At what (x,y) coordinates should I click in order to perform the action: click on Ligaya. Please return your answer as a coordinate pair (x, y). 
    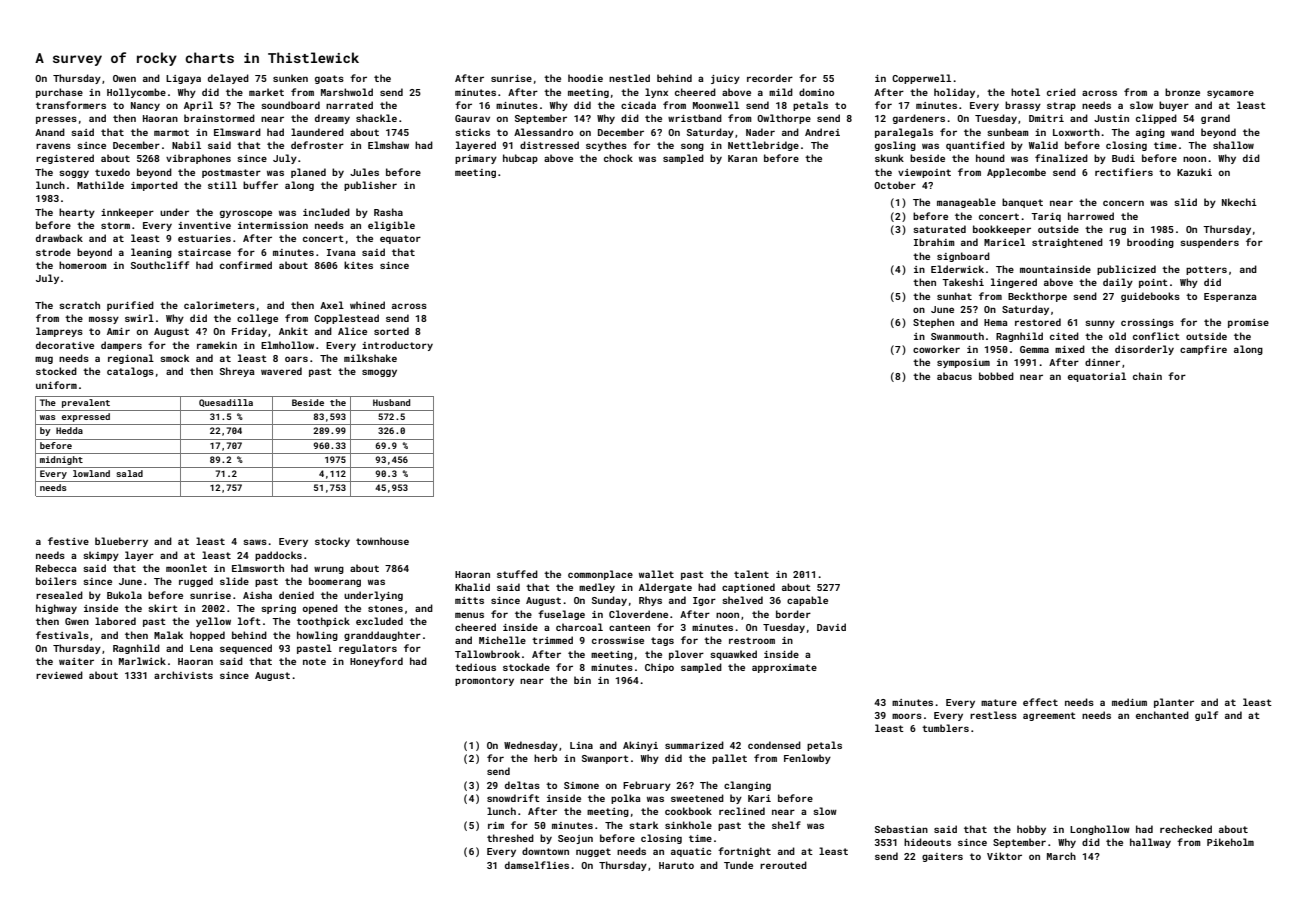
    Looking at the image, I should click on (183, 79).
